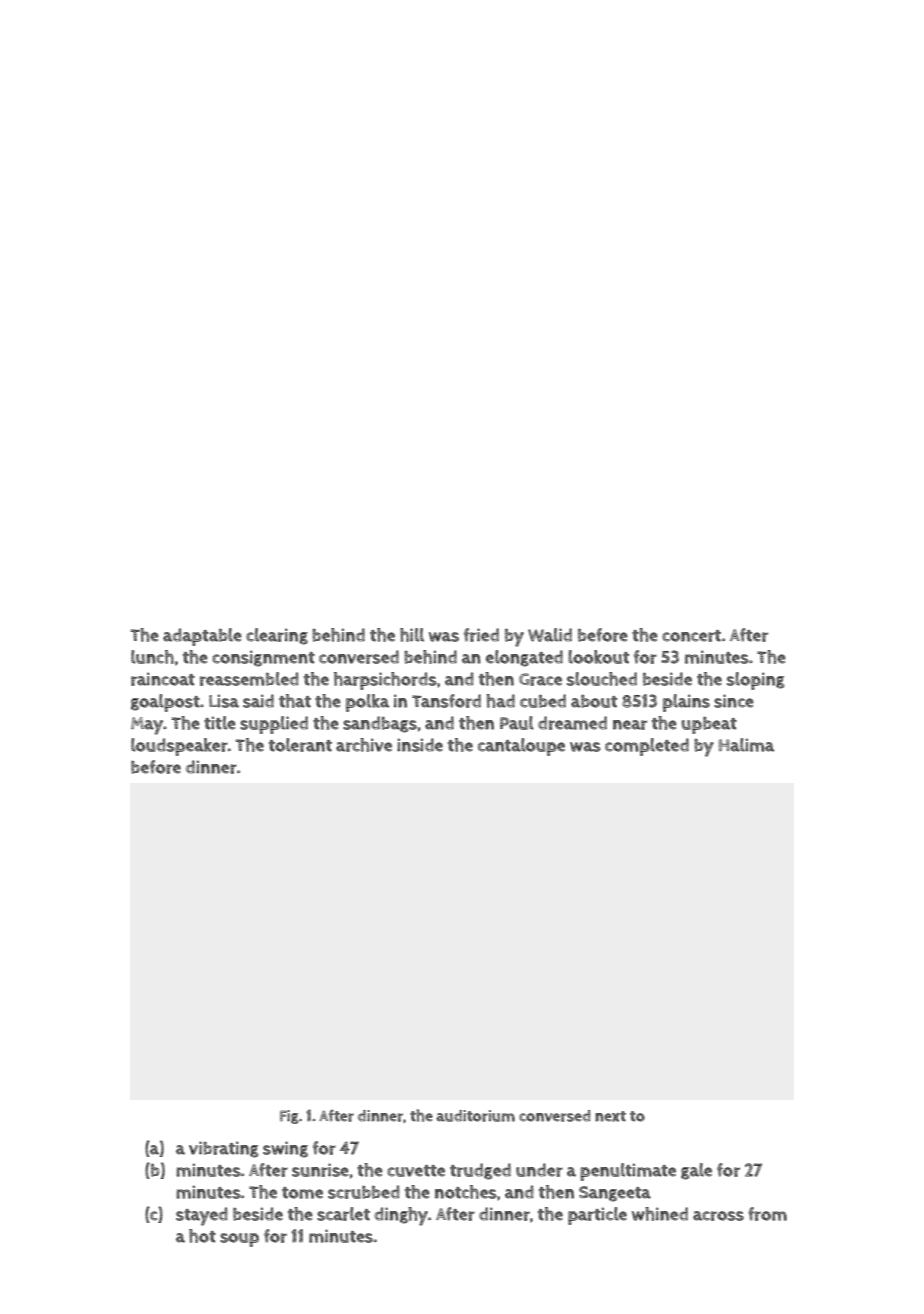 The width and height of the screenshot is (924, 1314). I want to click on reassembled, so click(249, 679).
